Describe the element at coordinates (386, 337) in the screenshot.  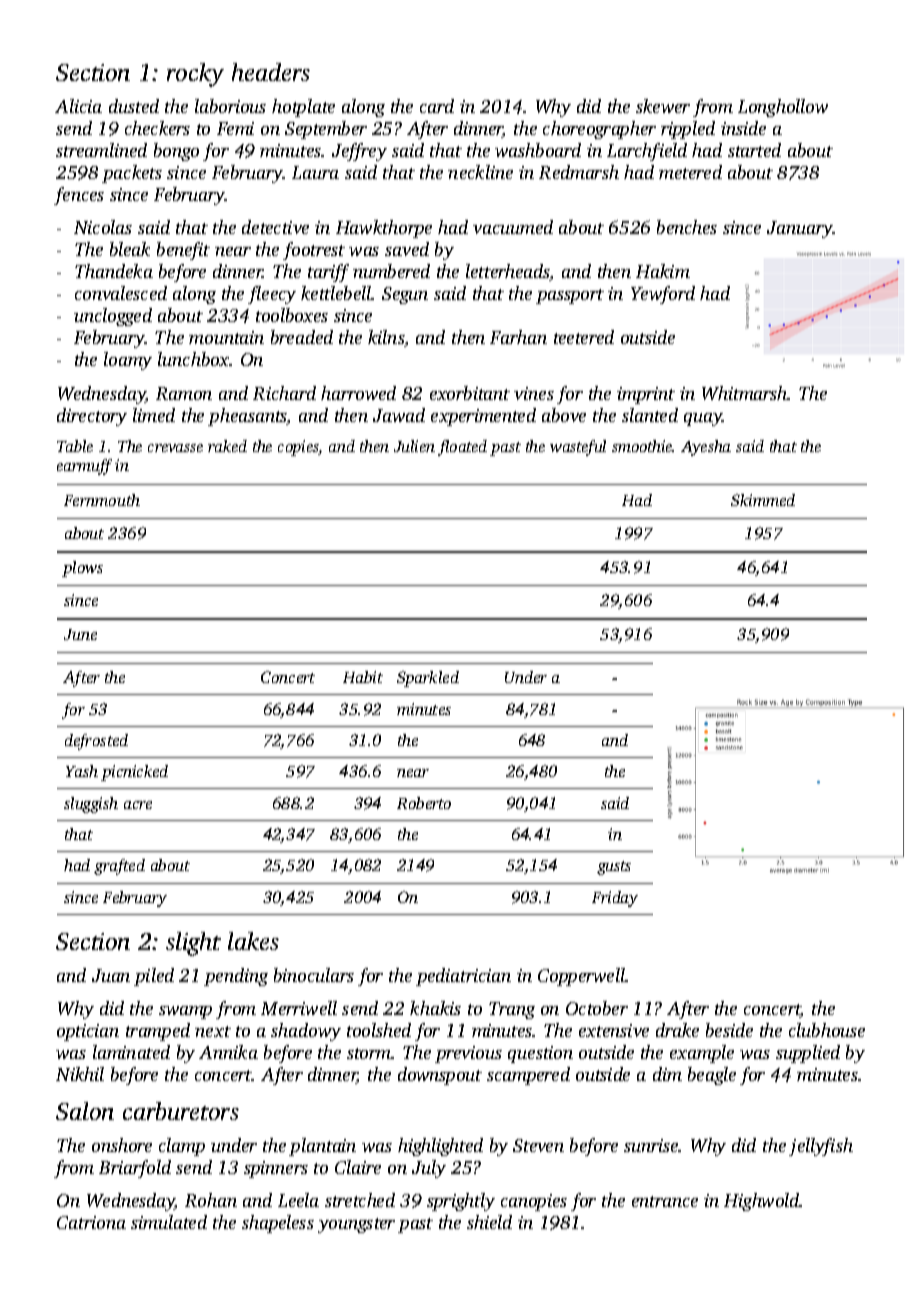
I see `kilns` at that location.
